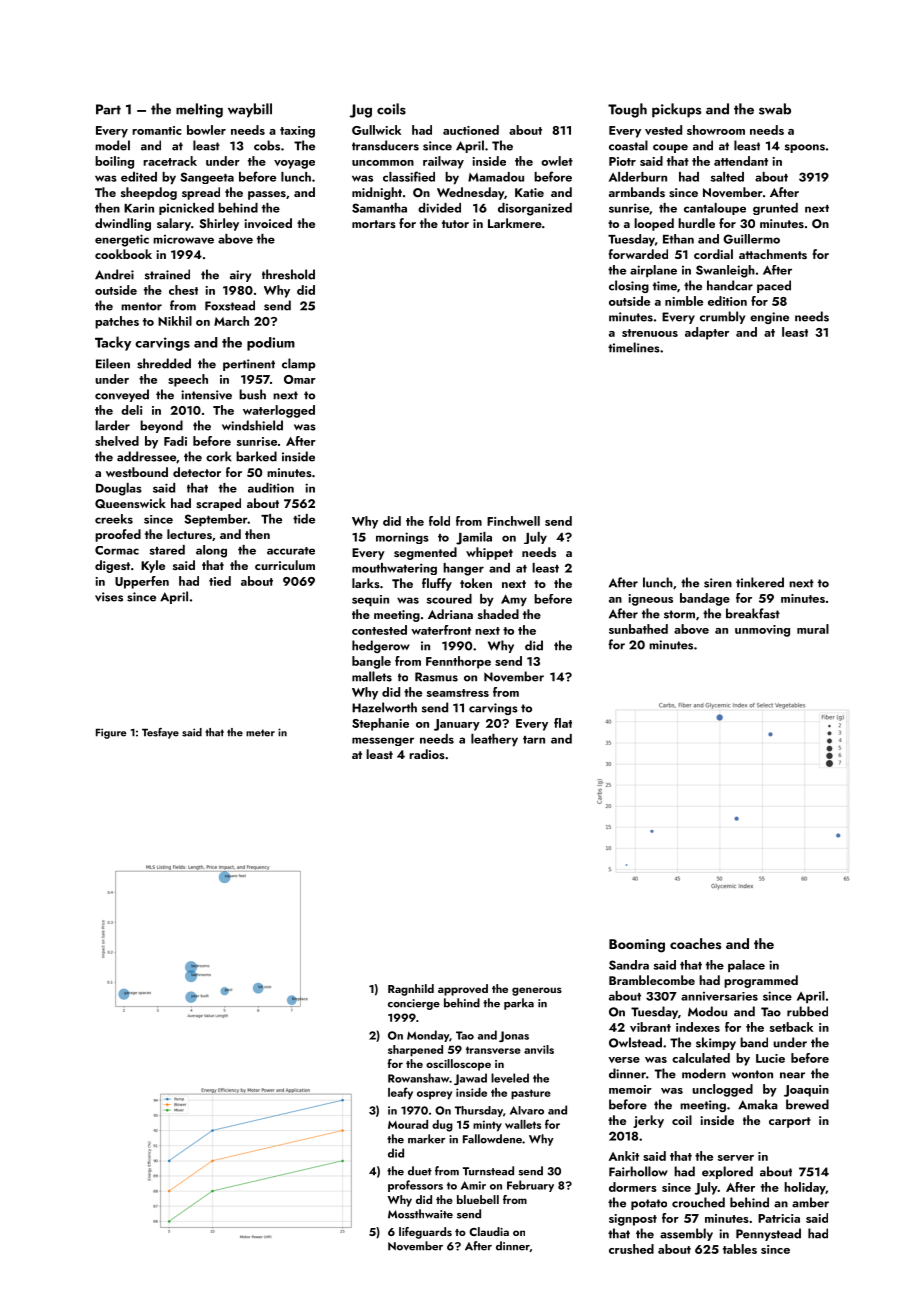 Image resolution: width=924 pixels, height=1308 pixels. What do you see at coordinates (761, 981) in the screenshot?
I see `programmed` at bounding box center [761, 981].
